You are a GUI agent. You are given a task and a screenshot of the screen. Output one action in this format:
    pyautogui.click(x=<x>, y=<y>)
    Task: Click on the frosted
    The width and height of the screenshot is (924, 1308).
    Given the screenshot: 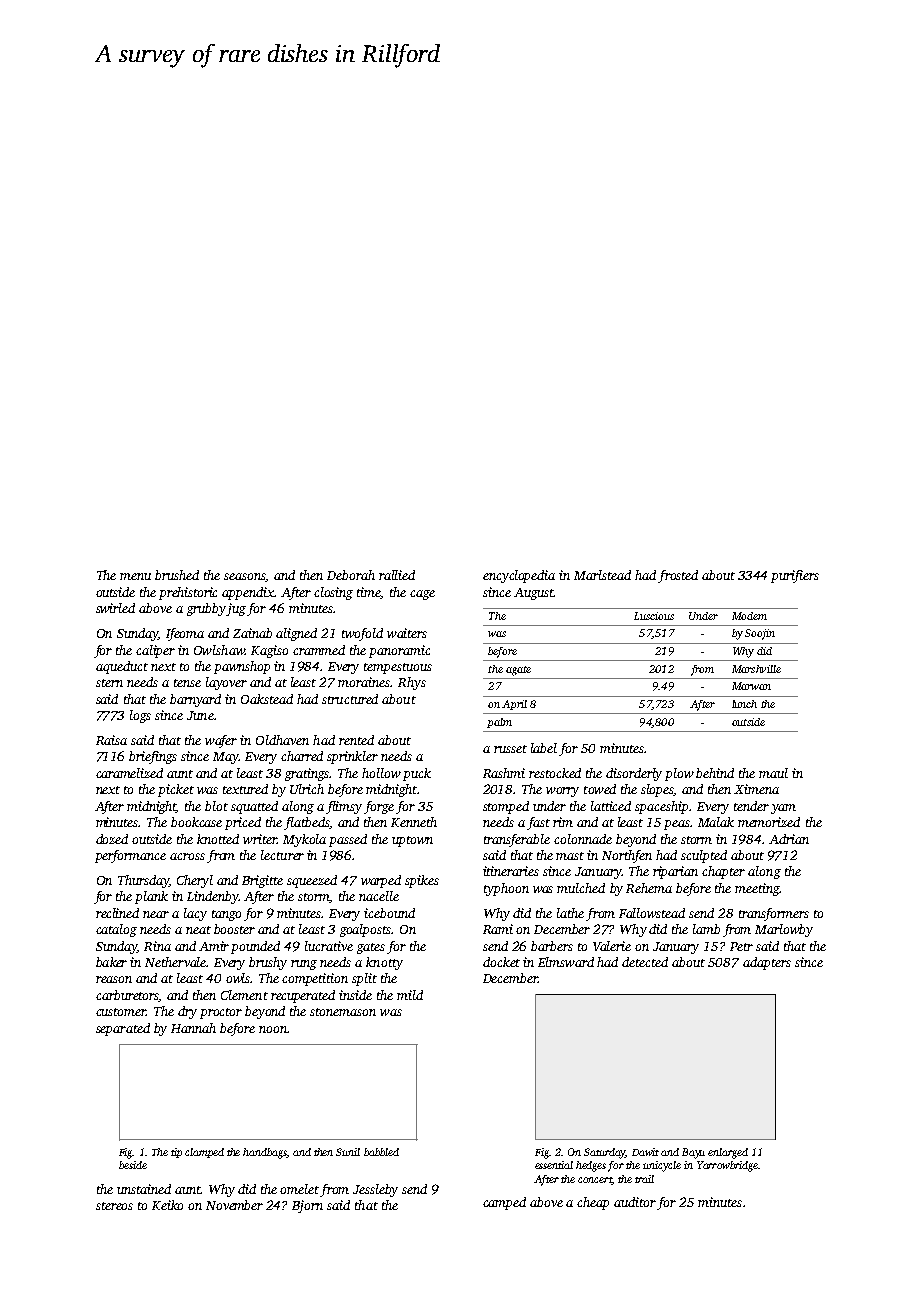 What is the action you would take?
    pyautogui.click(x=678, y=576)
